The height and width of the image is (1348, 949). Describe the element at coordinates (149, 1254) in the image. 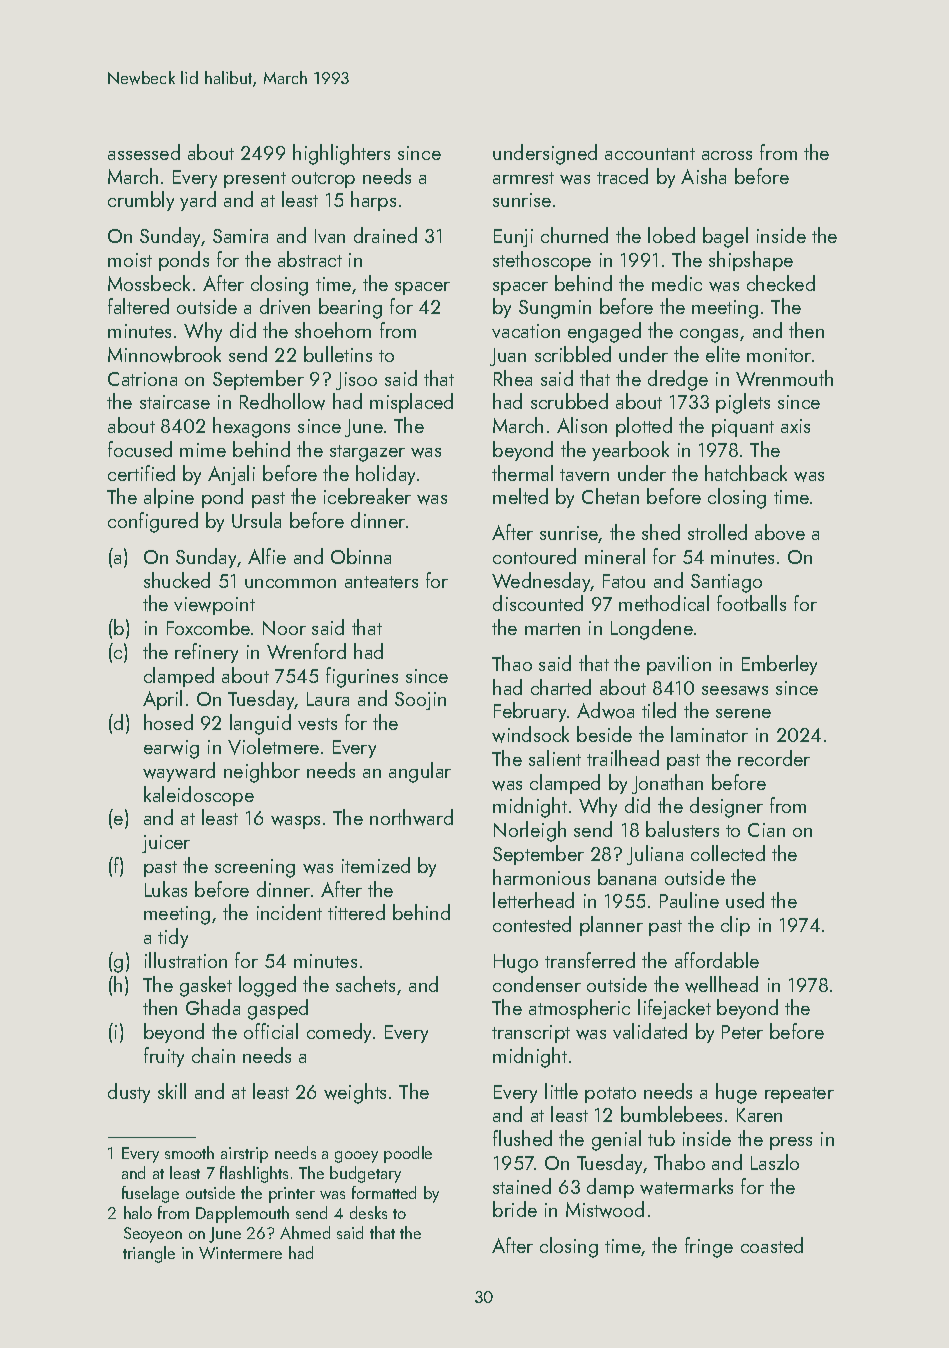

I see `triangle` at that location.
